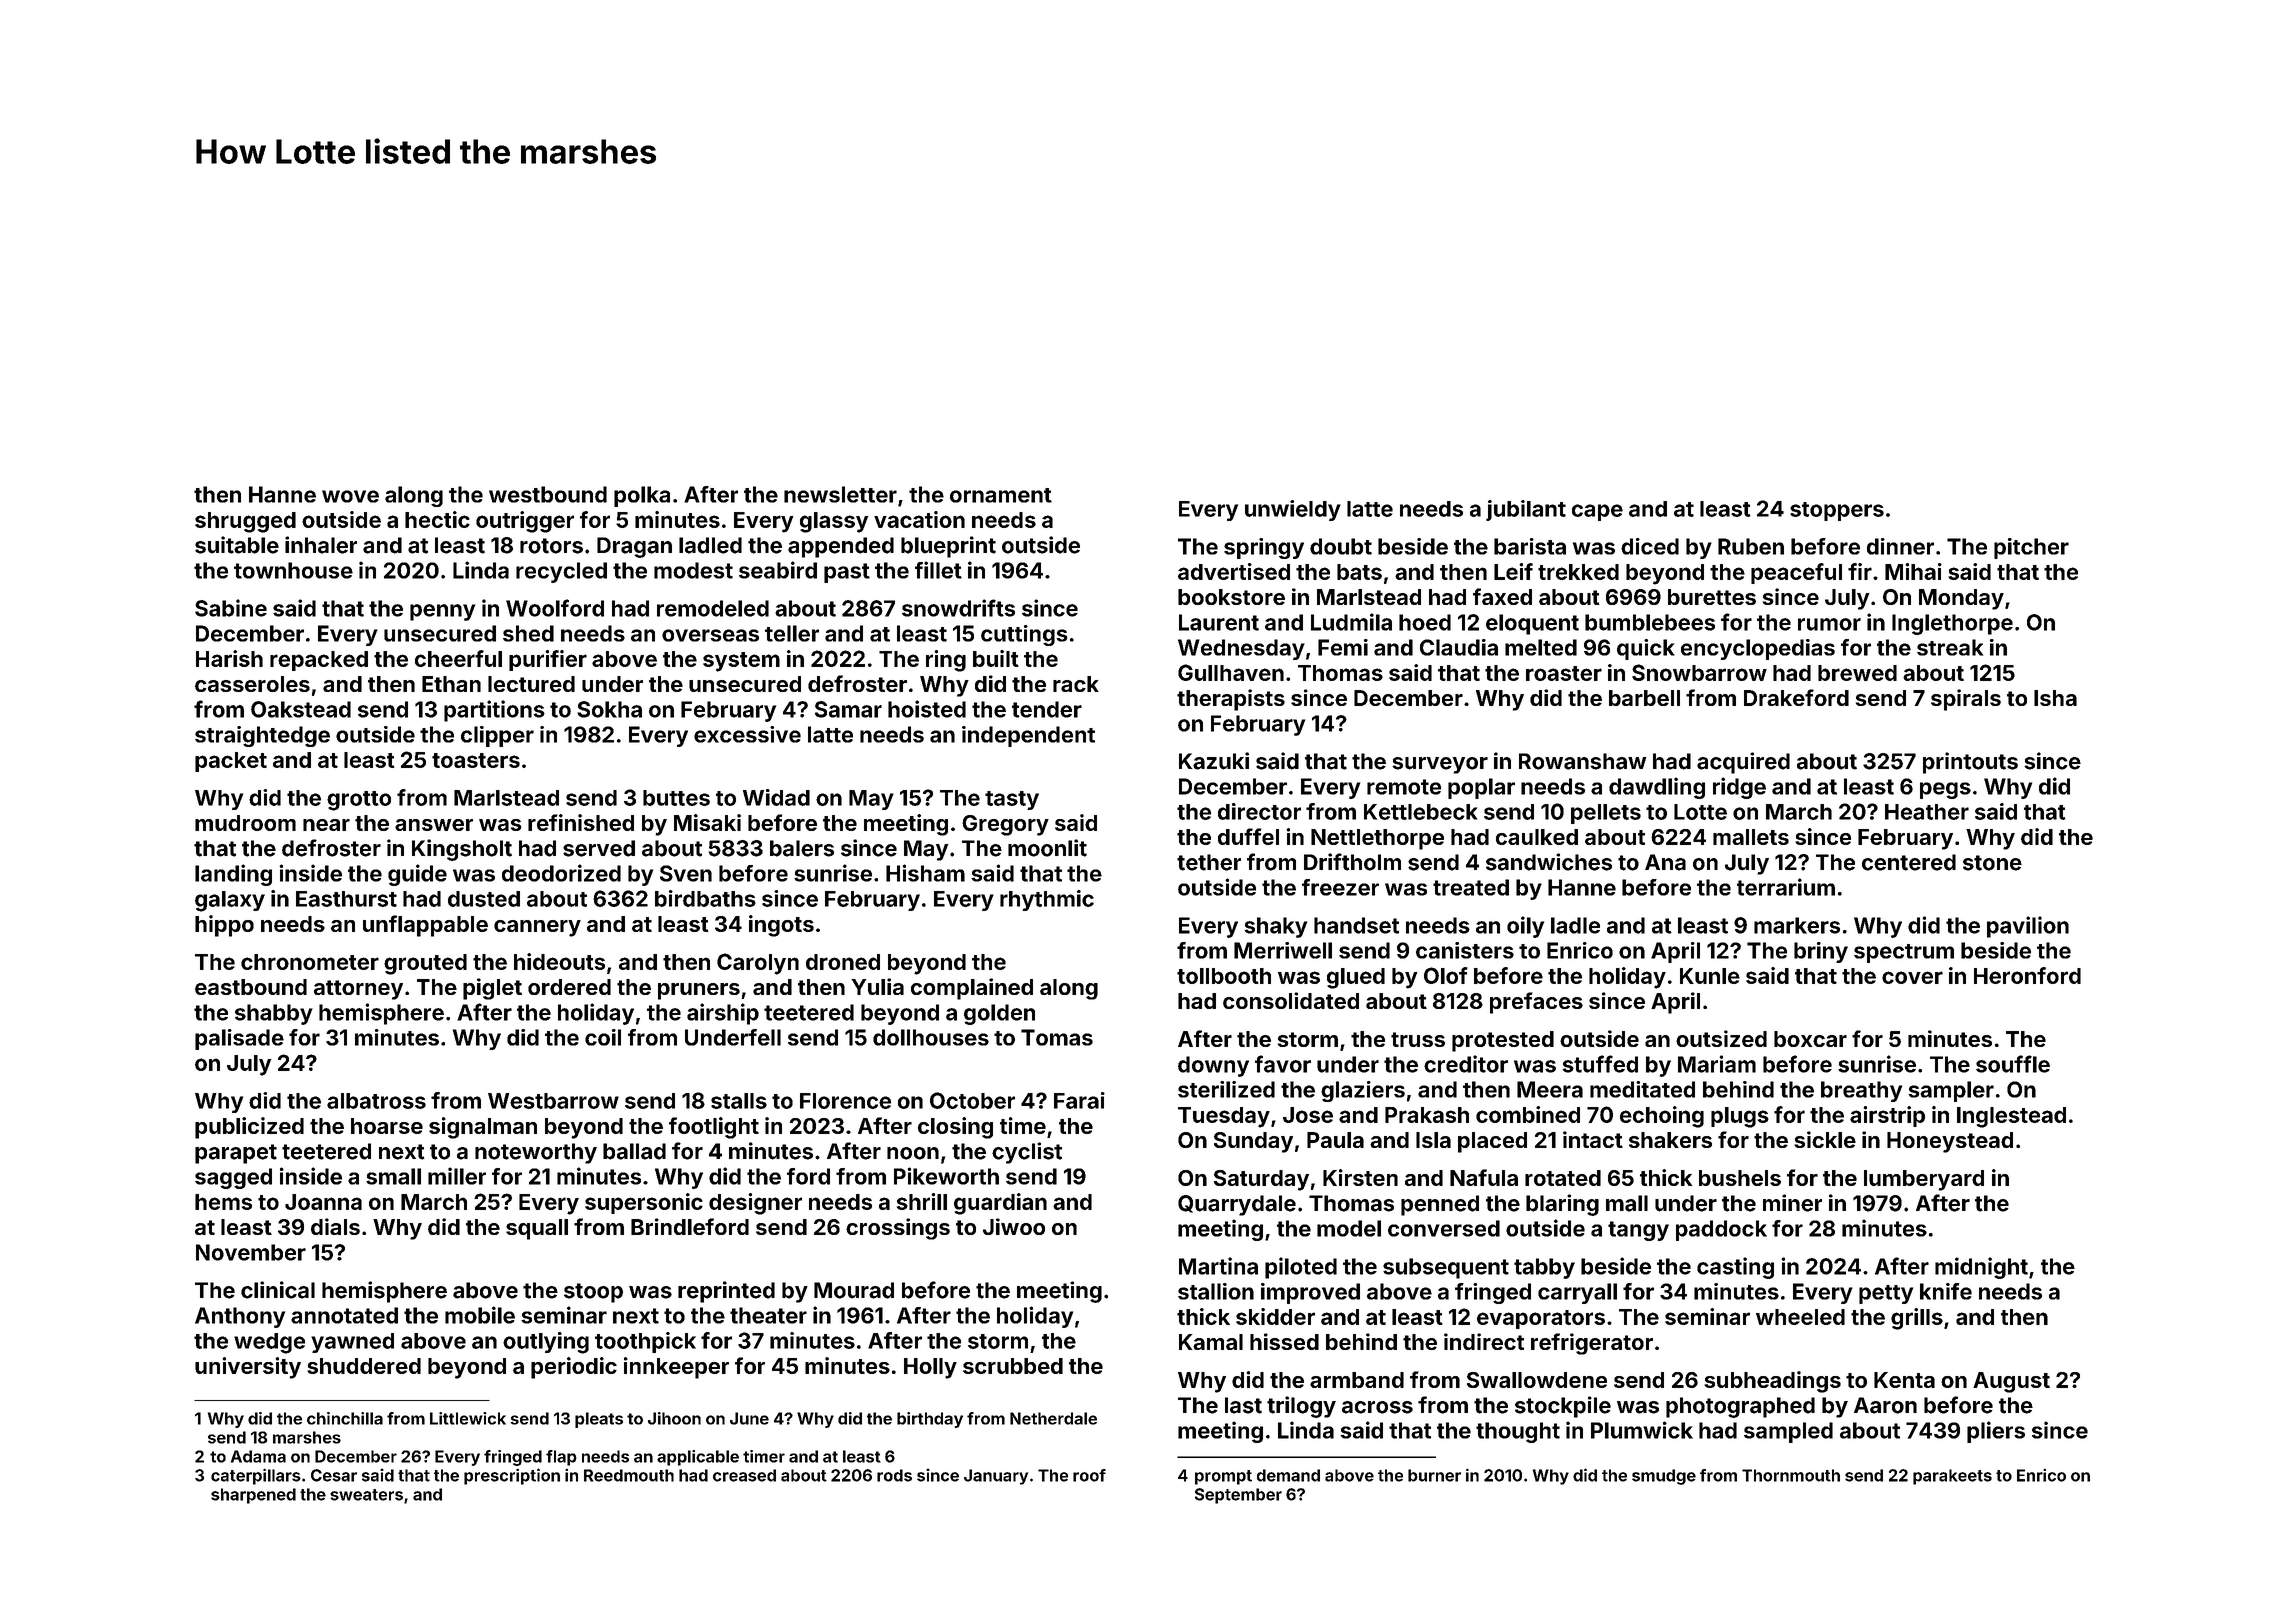  I want to click on sweaters, so click(366, 1495).
